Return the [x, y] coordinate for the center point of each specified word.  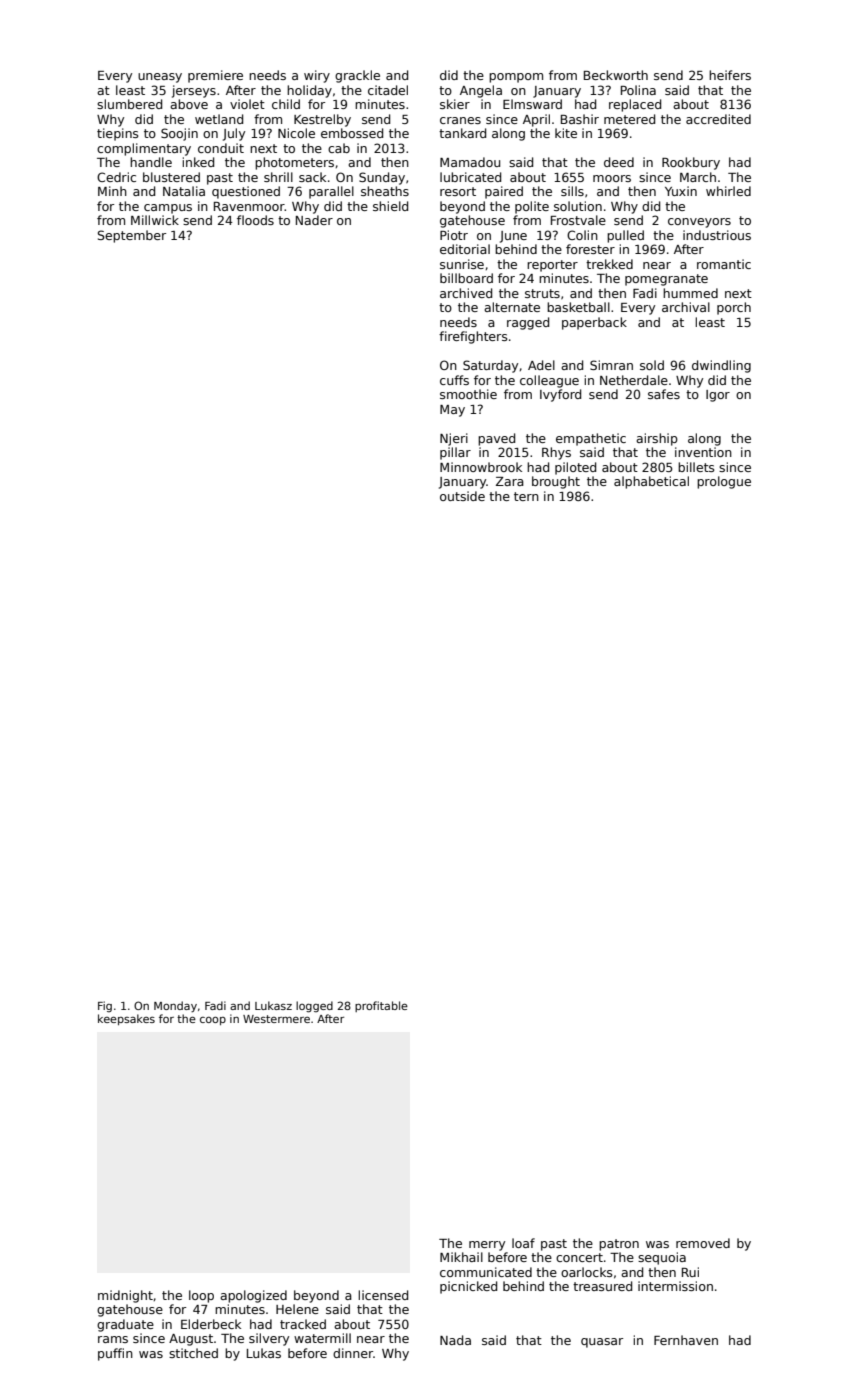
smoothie [468, 394]
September [132, 236]
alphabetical [651, 482]
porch [734, 308]
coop [213, 1020]
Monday [175, 1006]
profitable [381, 1006]
